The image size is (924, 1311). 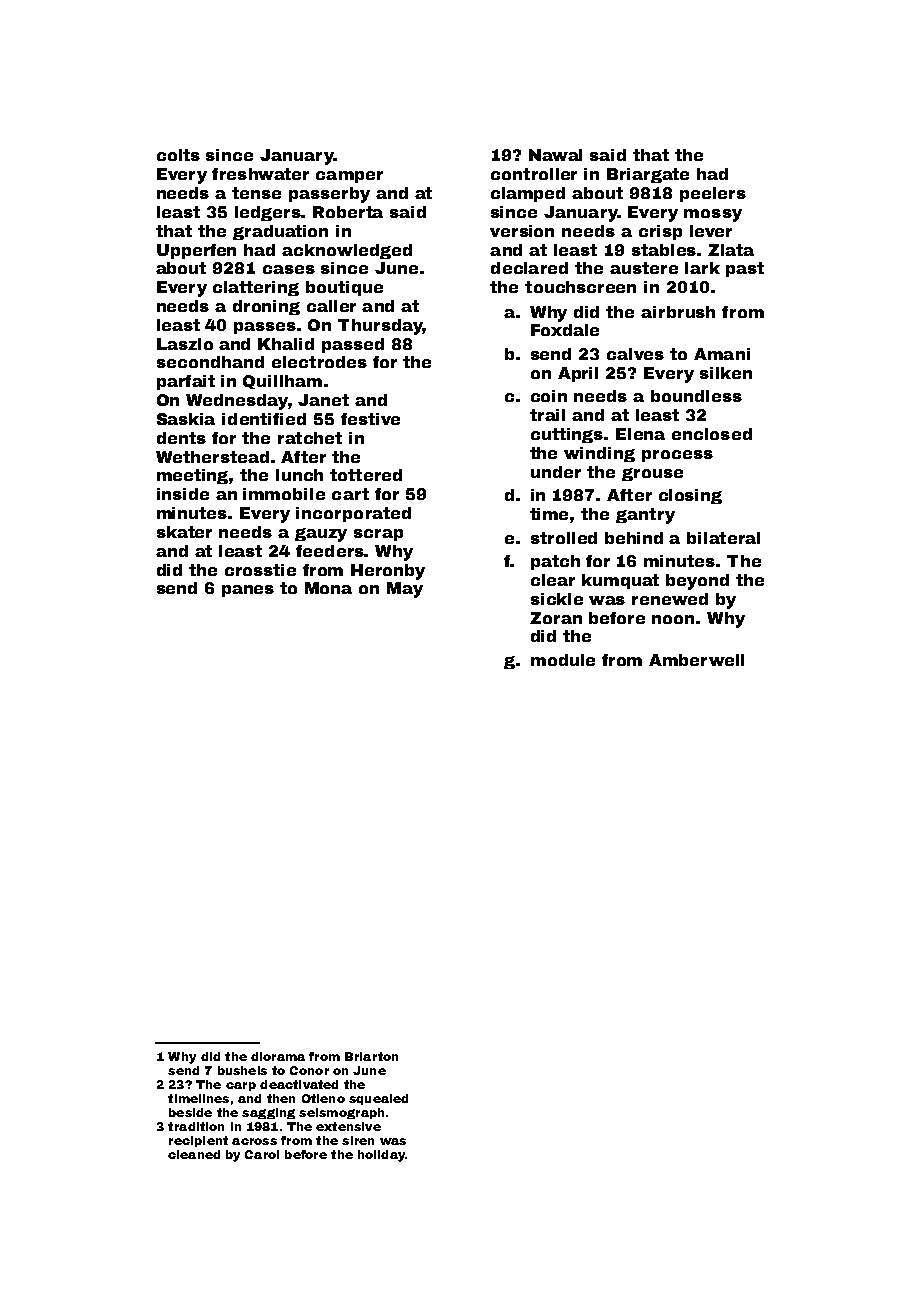 I want to click on holiday, so click(x=381, y=1156).
